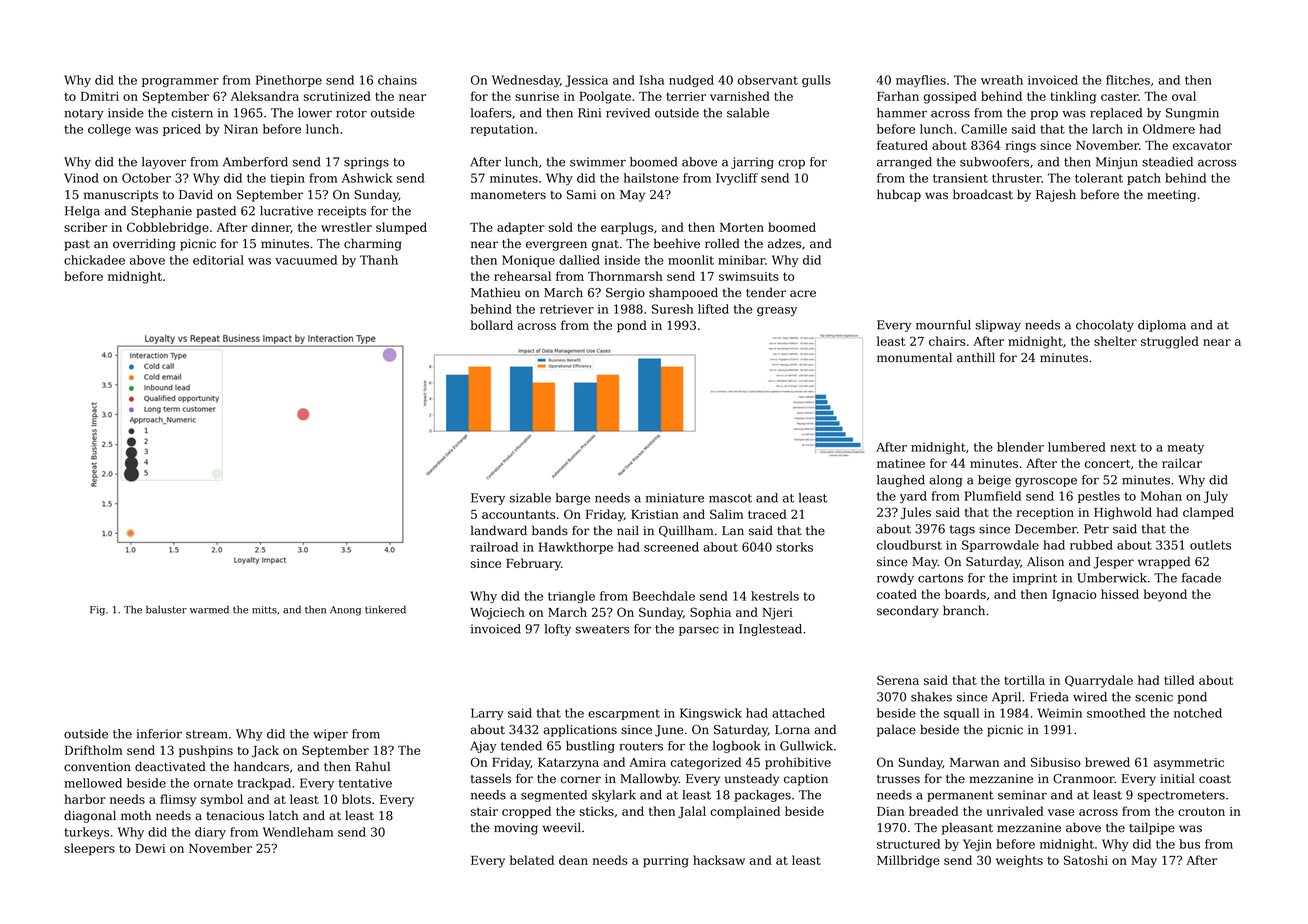 The image size is (1308, 924). I want to click on Jessica, so click(586, 81).
